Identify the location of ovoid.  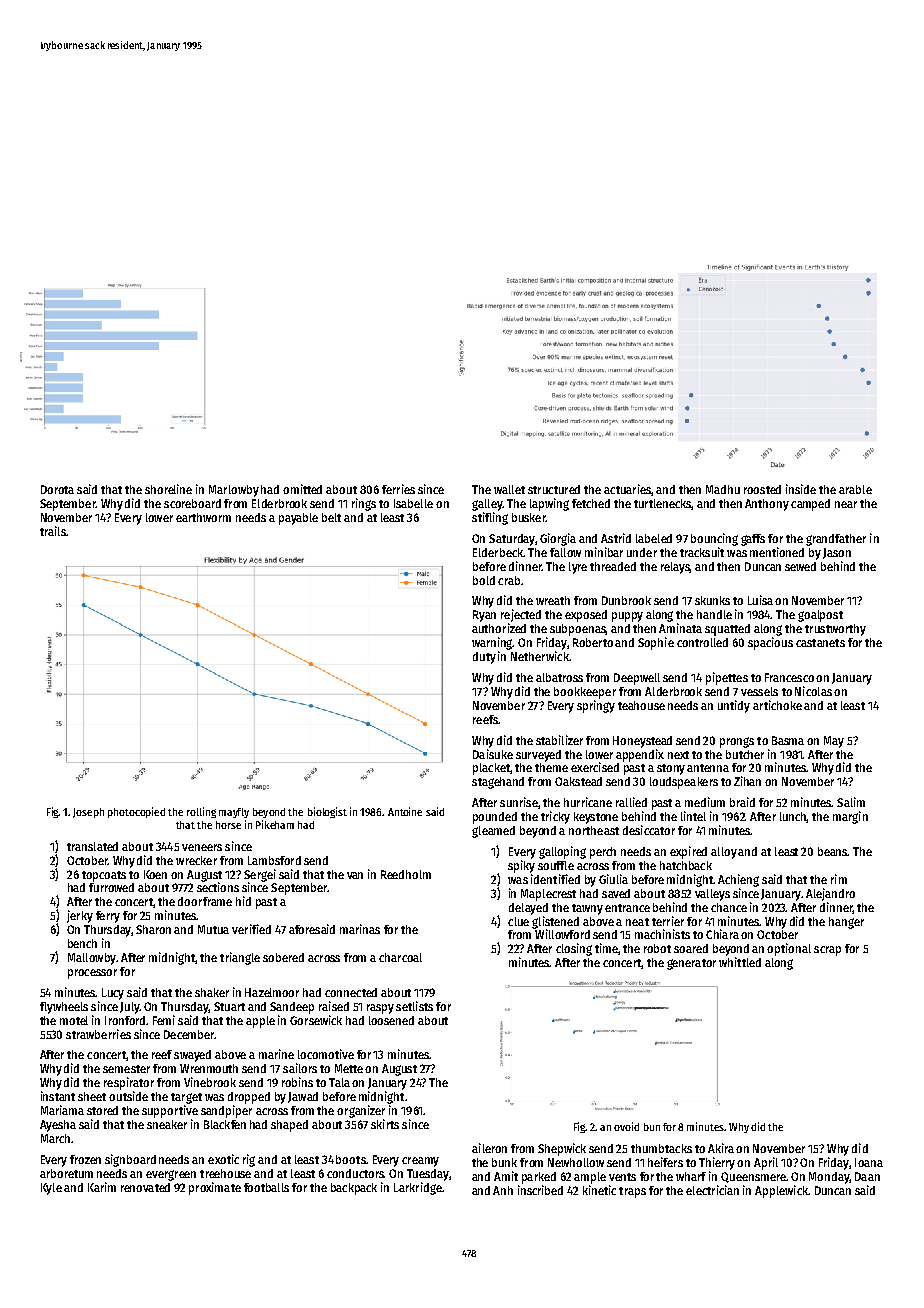
(626, 1126).
